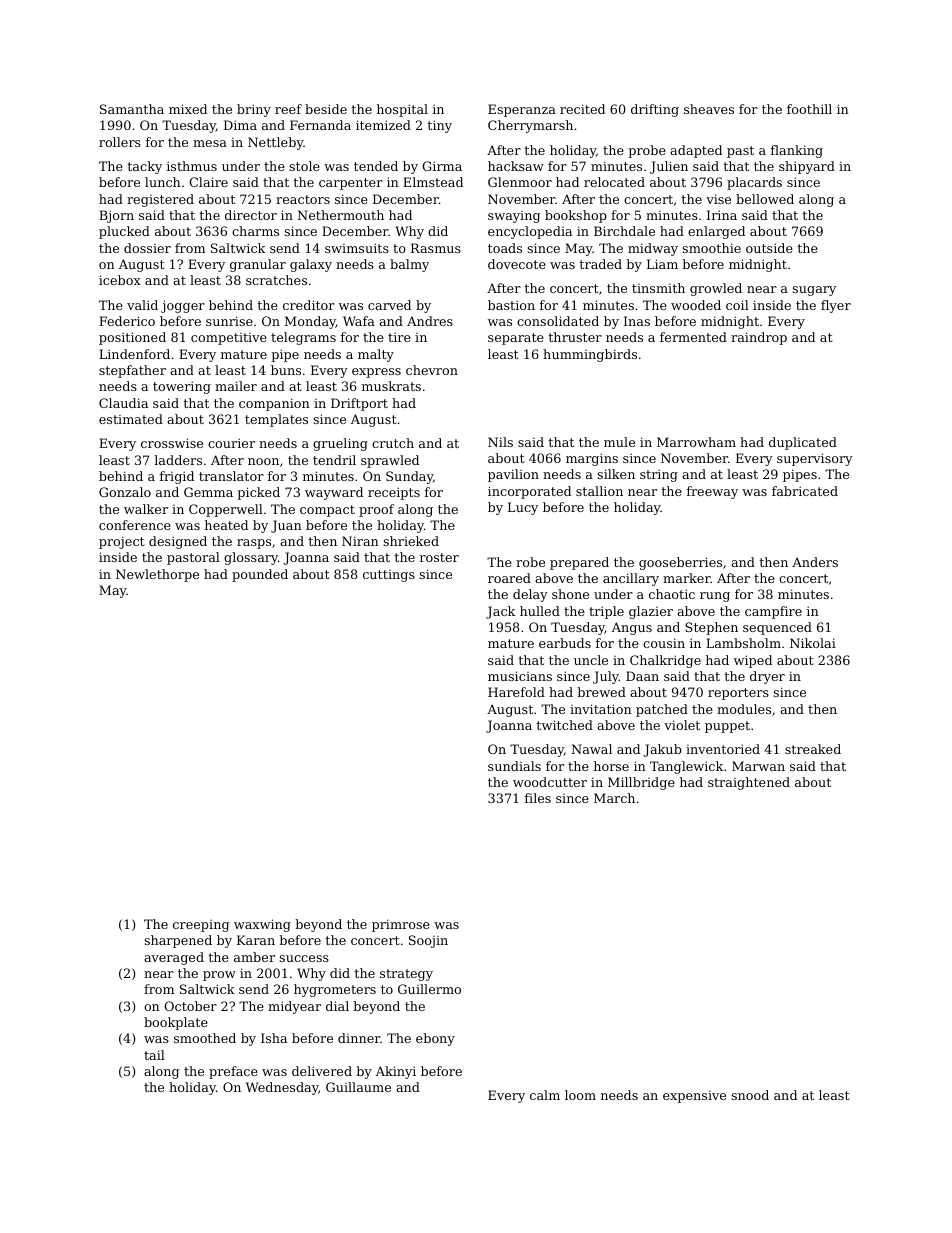 Image resolution: width=952 pixels, height=1233 pixels. What do you see at coordinates (813, 749) in the screenshot?
I see `streaked` at bounding box center [813, 749].
